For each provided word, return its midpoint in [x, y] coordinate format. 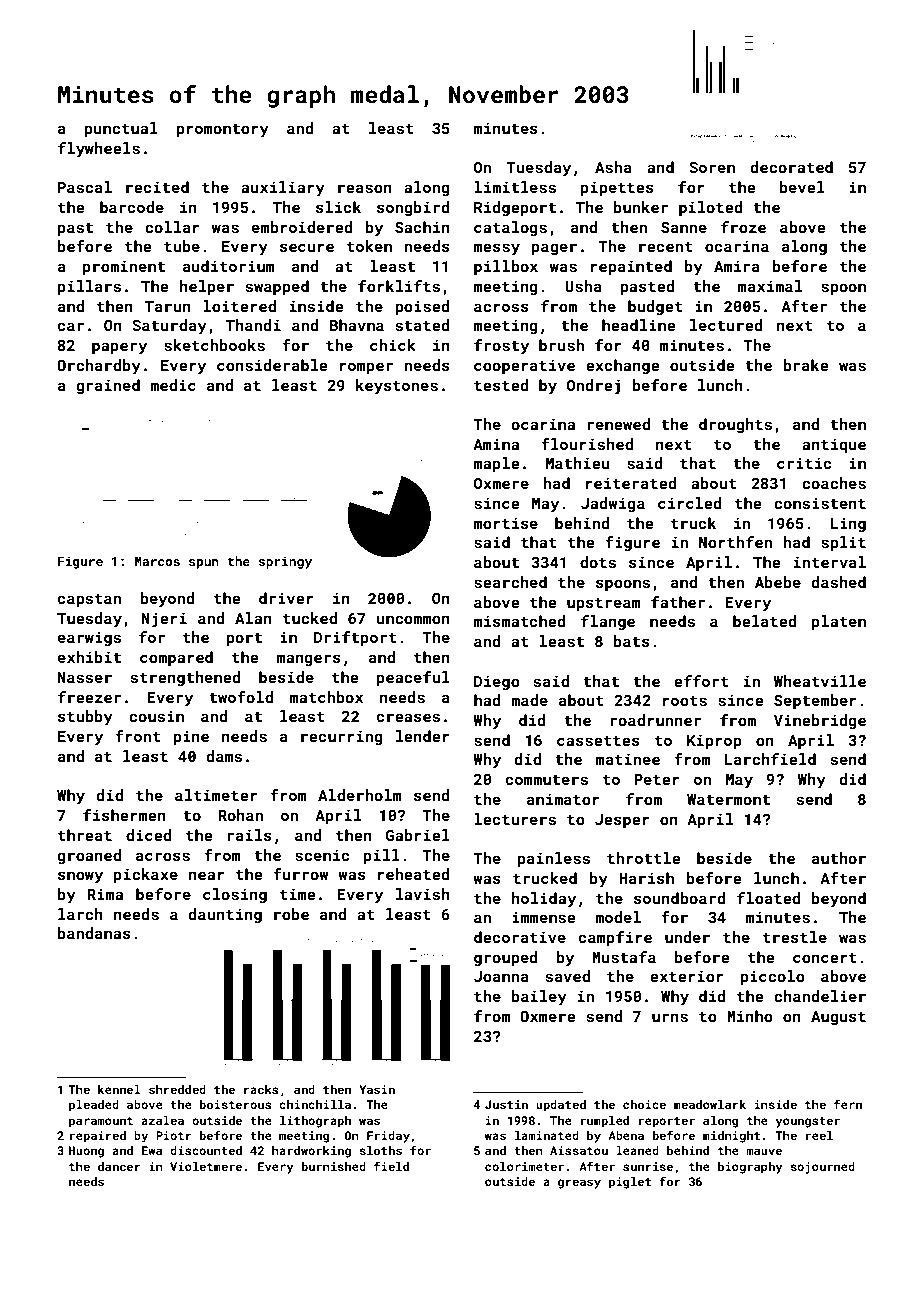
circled [690, 503]
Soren [712, 167]
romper [366, 368]
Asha [613, 167]
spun [204, 564]
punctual [121, 129]
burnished [334, 1166]
